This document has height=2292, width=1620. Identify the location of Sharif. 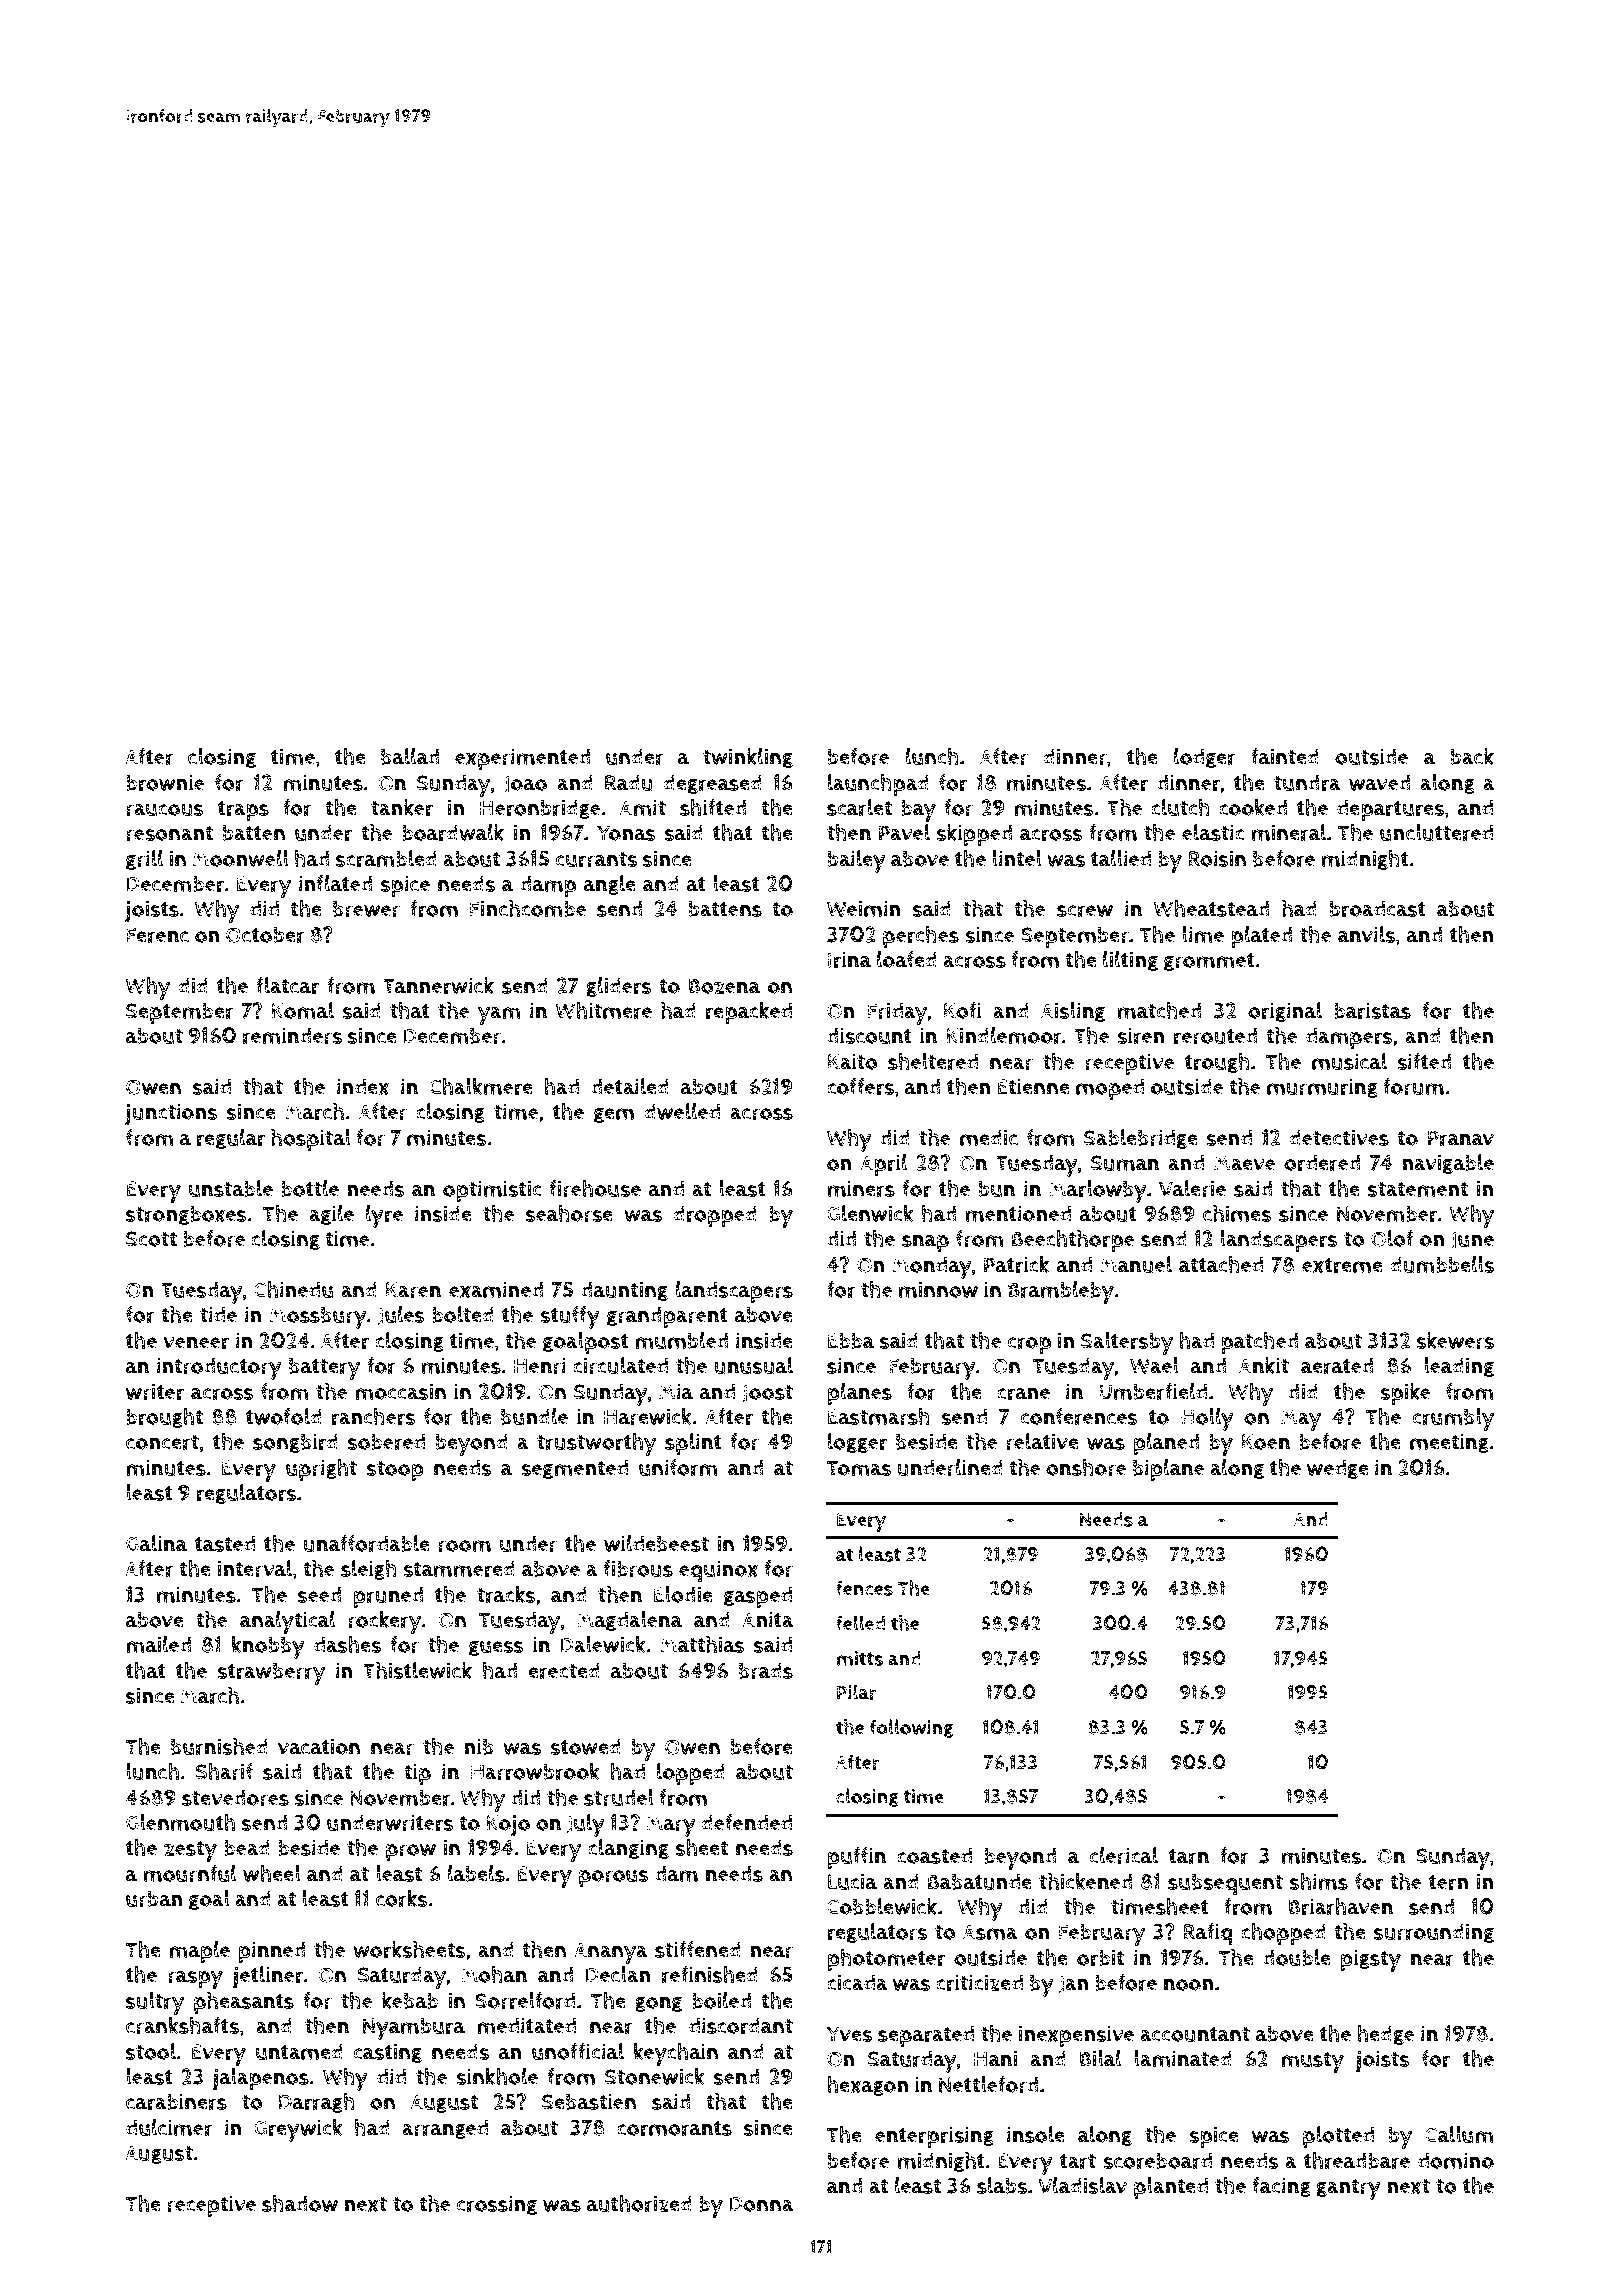
(224, 1771).
